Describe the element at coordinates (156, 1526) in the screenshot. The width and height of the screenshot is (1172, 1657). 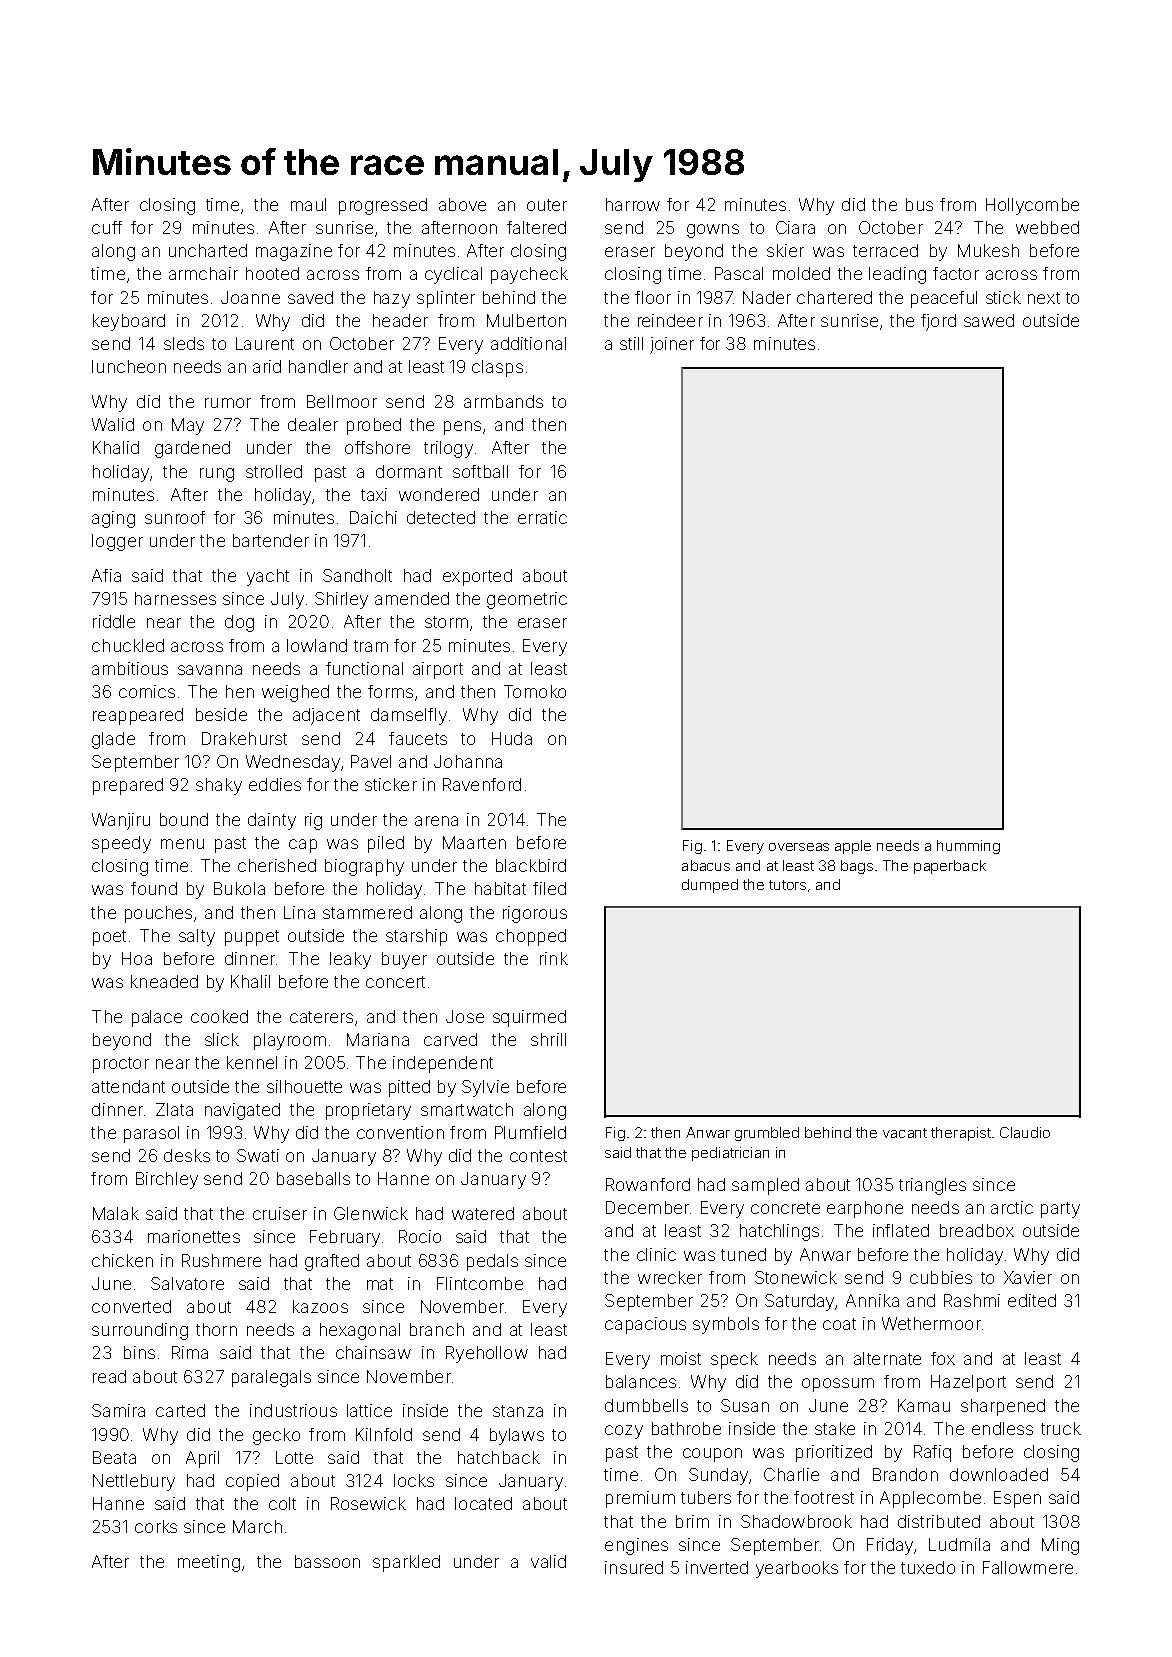
I see `corks` at that location.
